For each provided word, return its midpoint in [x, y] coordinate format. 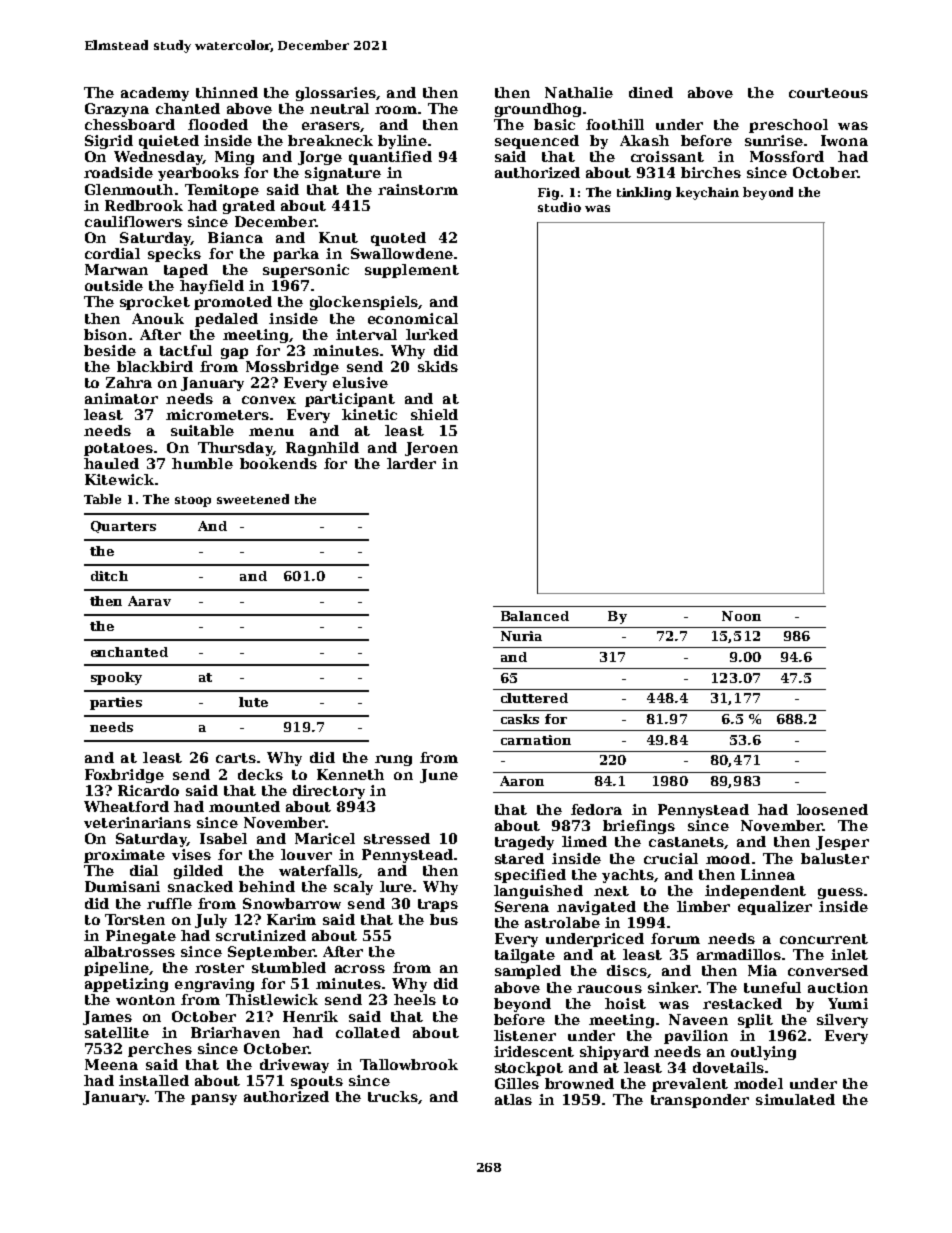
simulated [795, 1099]
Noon [741, 616]
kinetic [369, 414]
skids [438, 366]
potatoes [118, 449]
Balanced [535, 616]
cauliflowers [133, 221]
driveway [294, 1066]
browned [579, 1083]
